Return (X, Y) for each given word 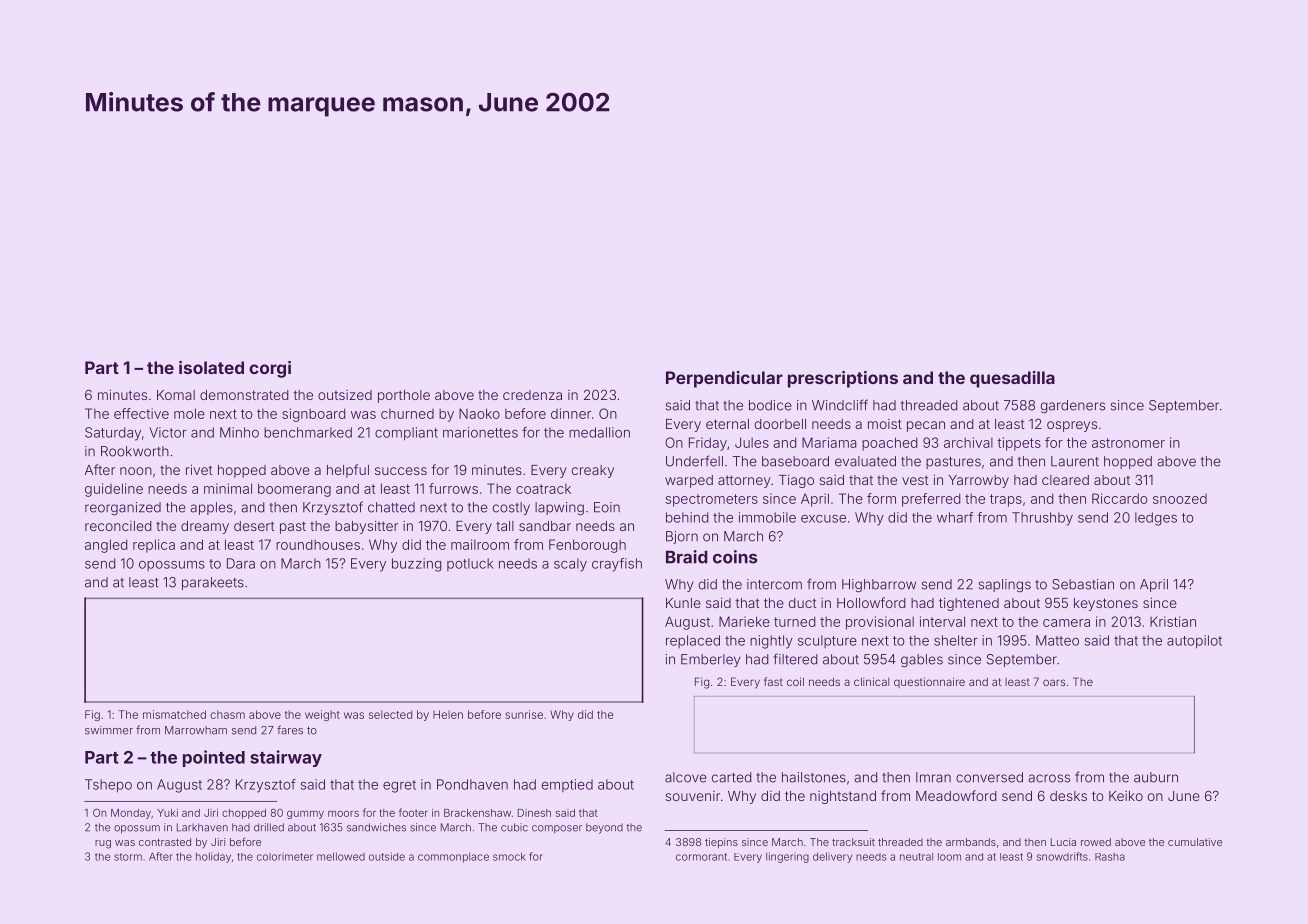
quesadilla (1012, 379)
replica (154, 546)
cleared (1065, 480)
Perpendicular (724, 379)
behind (687, 517)
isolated (211, 367)
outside (387, 856)
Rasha (1110, 857)
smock (509, 856)
